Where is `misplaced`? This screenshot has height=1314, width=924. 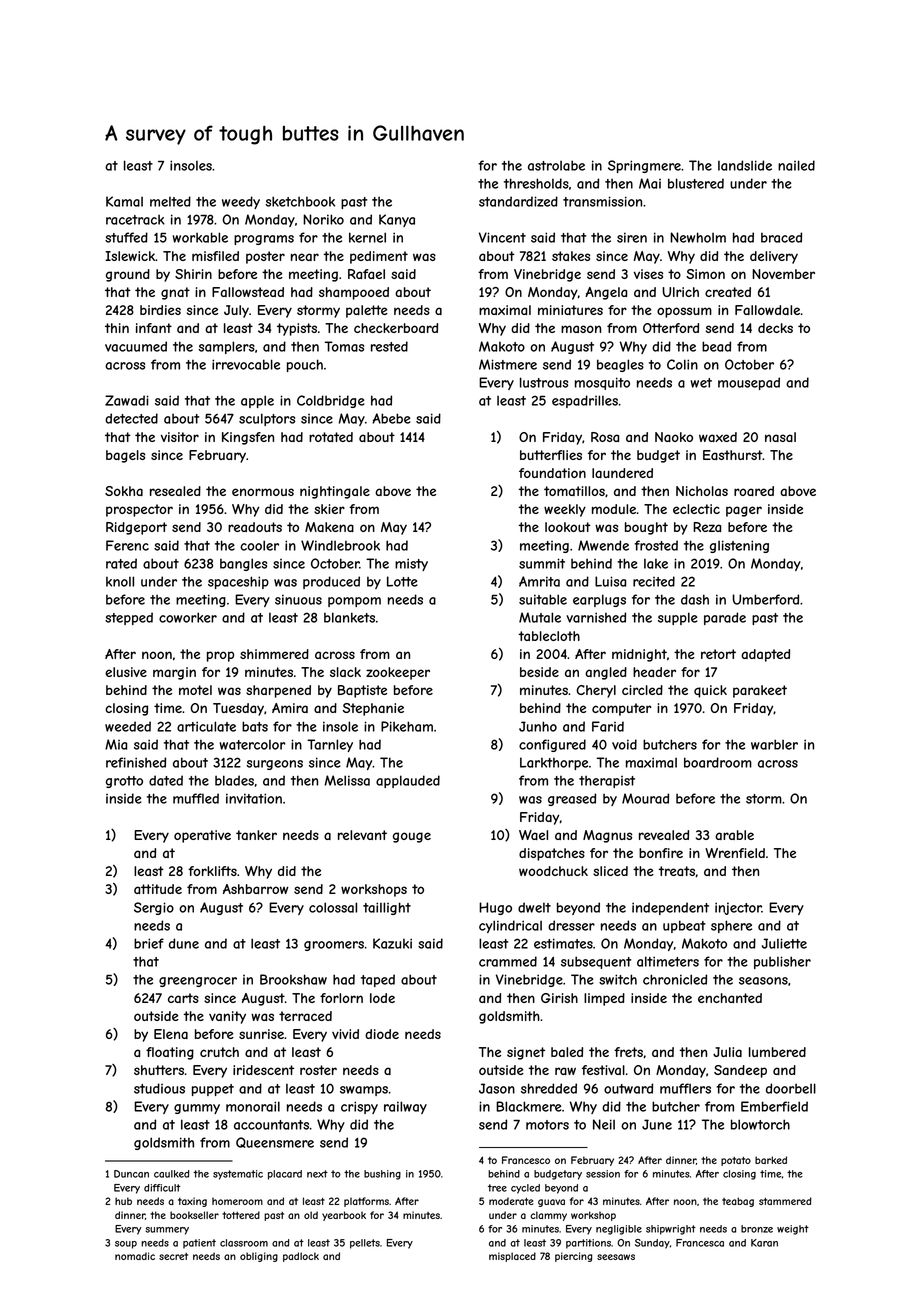 misplaced is located at coordinates (512, 1257).
